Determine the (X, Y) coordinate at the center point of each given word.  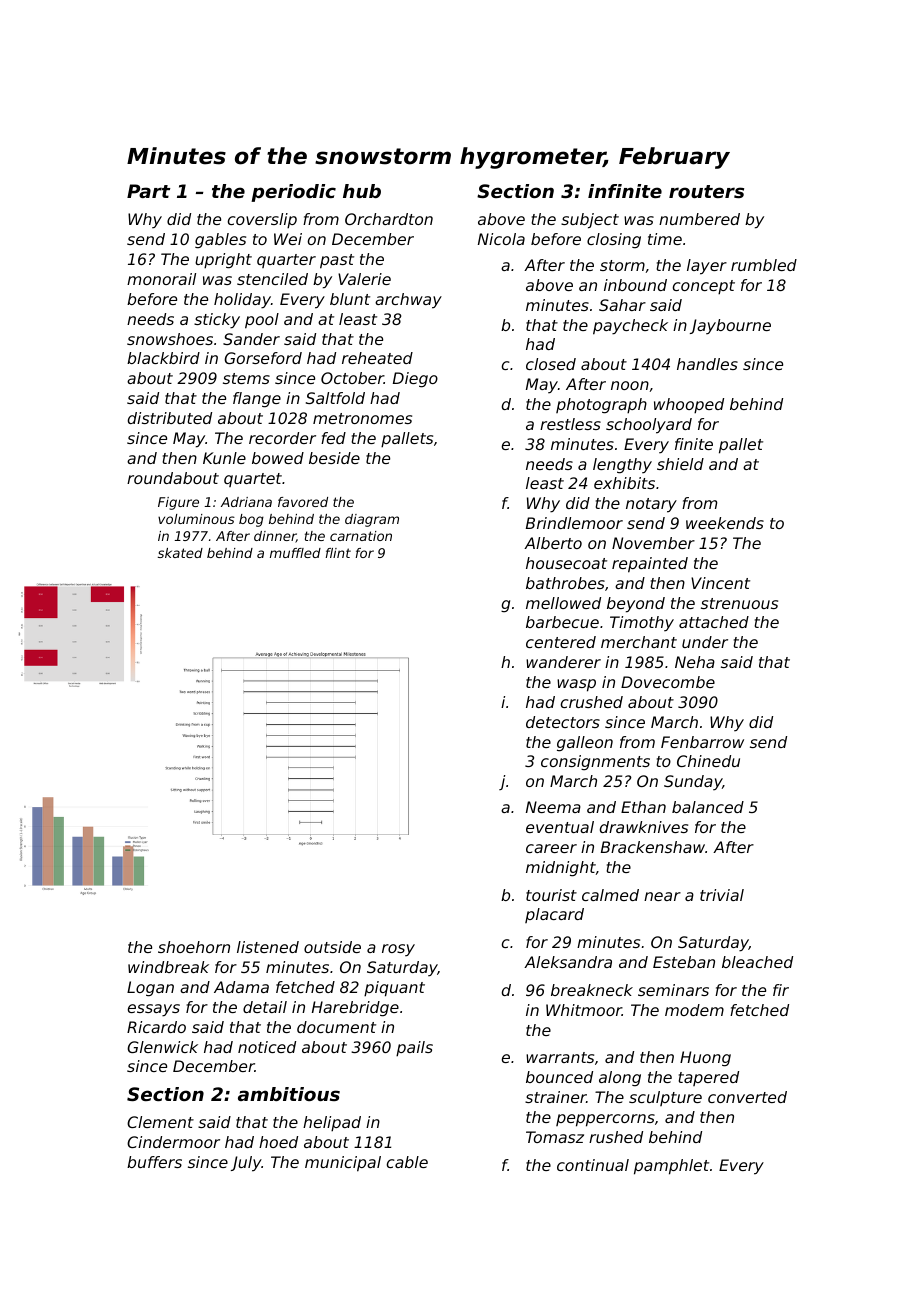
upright (223, 261)
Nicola (501, 239)
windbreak (168, 967)
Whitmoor (584, 1010)
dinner (275, 537)
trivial (722, 895)
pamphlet (671, 1167)
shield (680, 464)
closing (614, 241)
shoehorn (194, 947)
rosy (398, 950)
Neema (553, 807)
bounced (559, 1077)
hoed (278, 1142)
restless (570, 424)
